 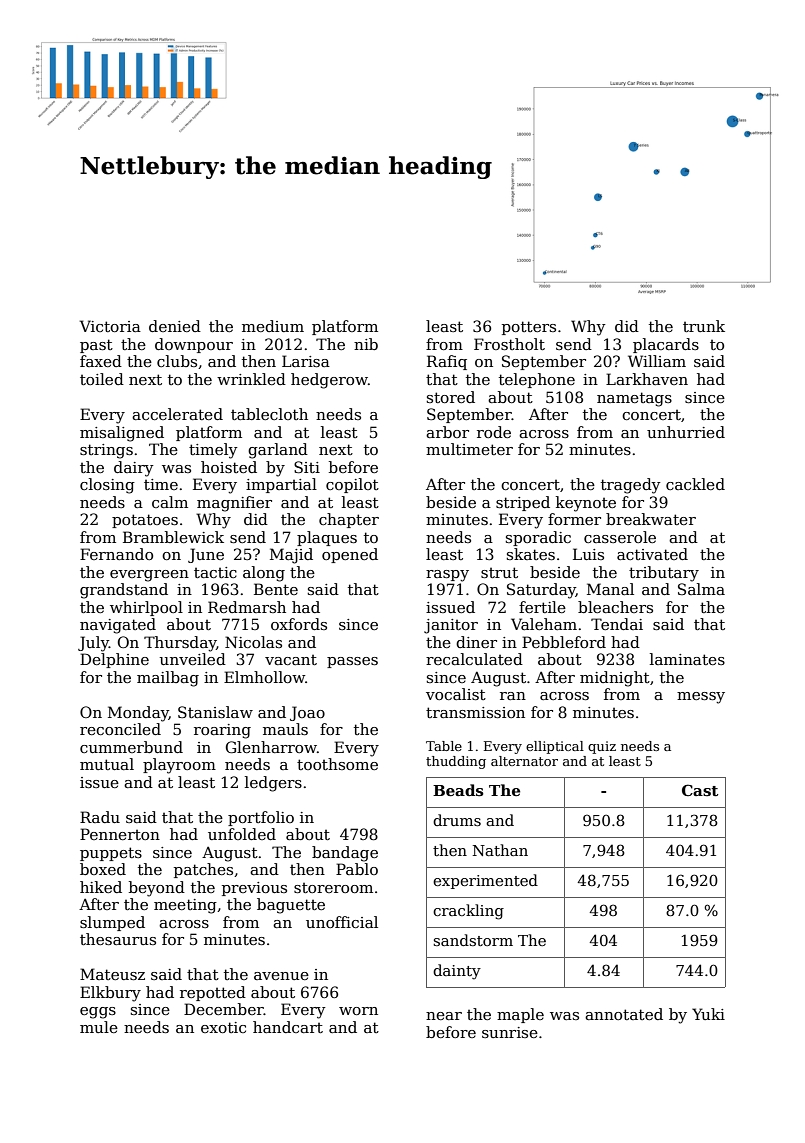 What do you see at coordinates (307, 713) in the screenshot?
I see `Joao` at bounding box center [307, 713].
